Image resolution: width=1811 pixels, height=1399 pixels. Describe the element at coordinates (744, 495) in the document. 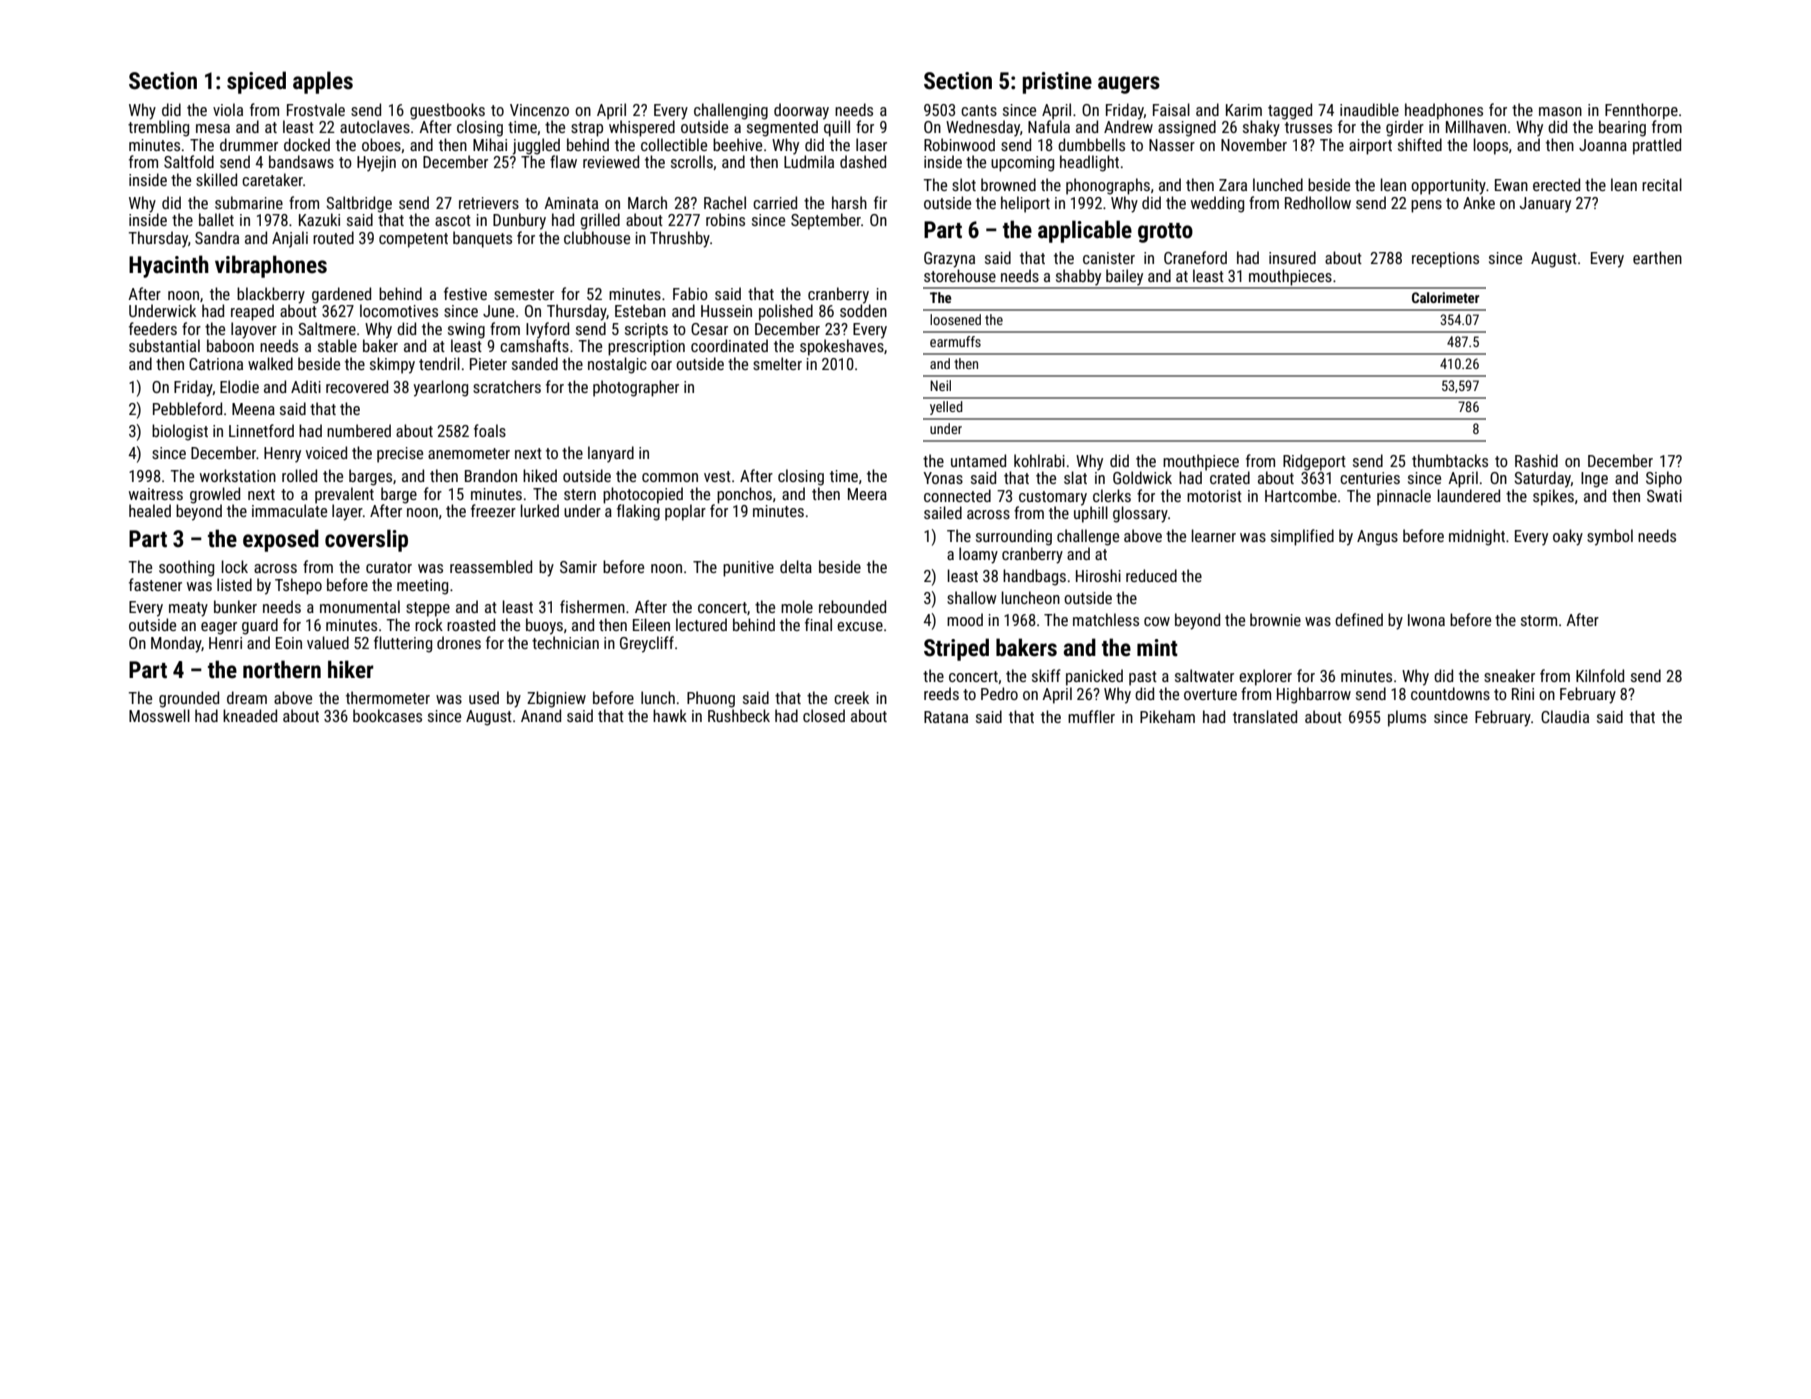

I see `ponchos` at that location.
